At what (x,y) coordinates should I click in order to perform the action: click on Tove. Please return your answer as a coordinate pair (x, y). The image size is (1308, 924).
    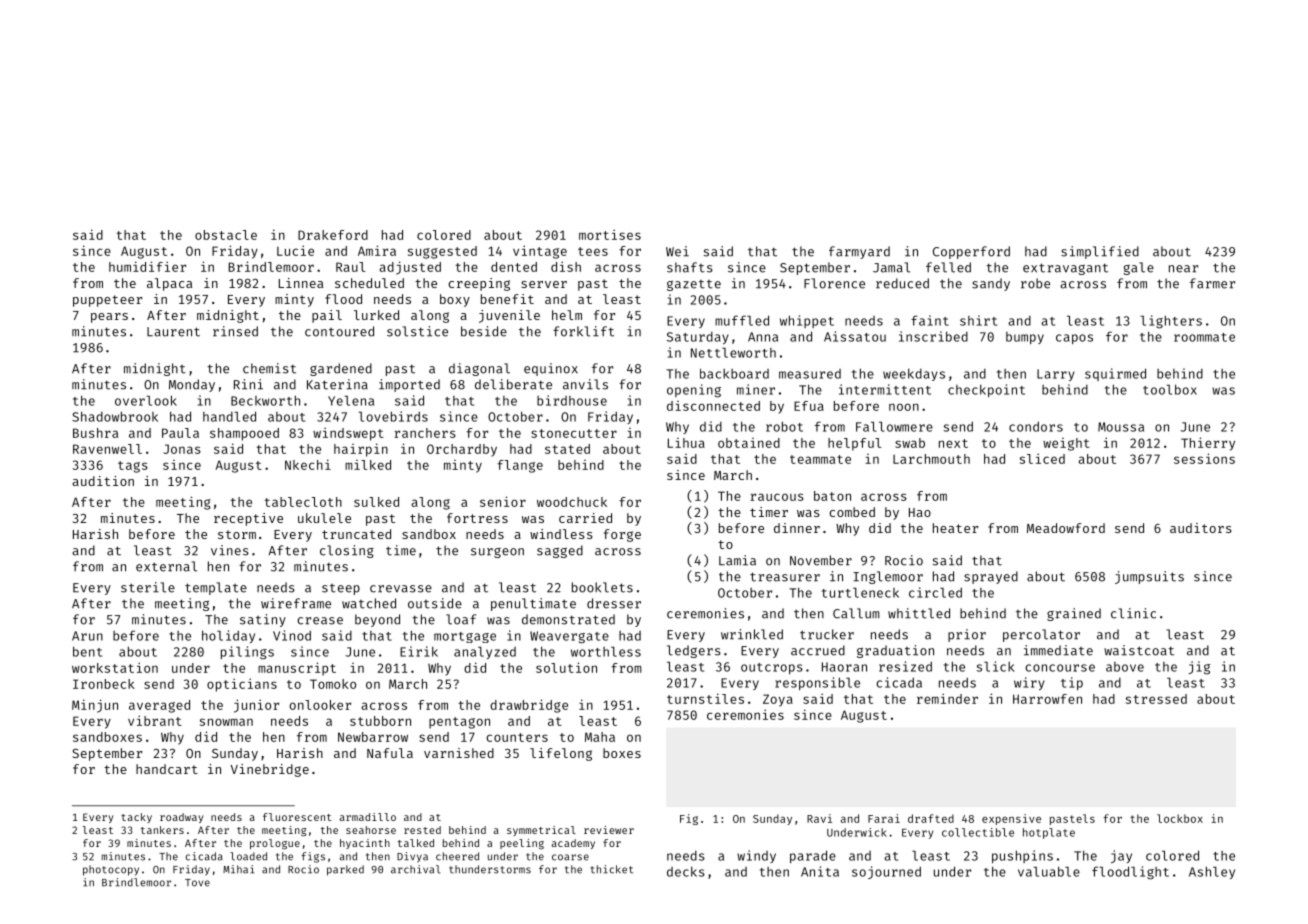
    Looking at the image, I should click on (197, 883).
